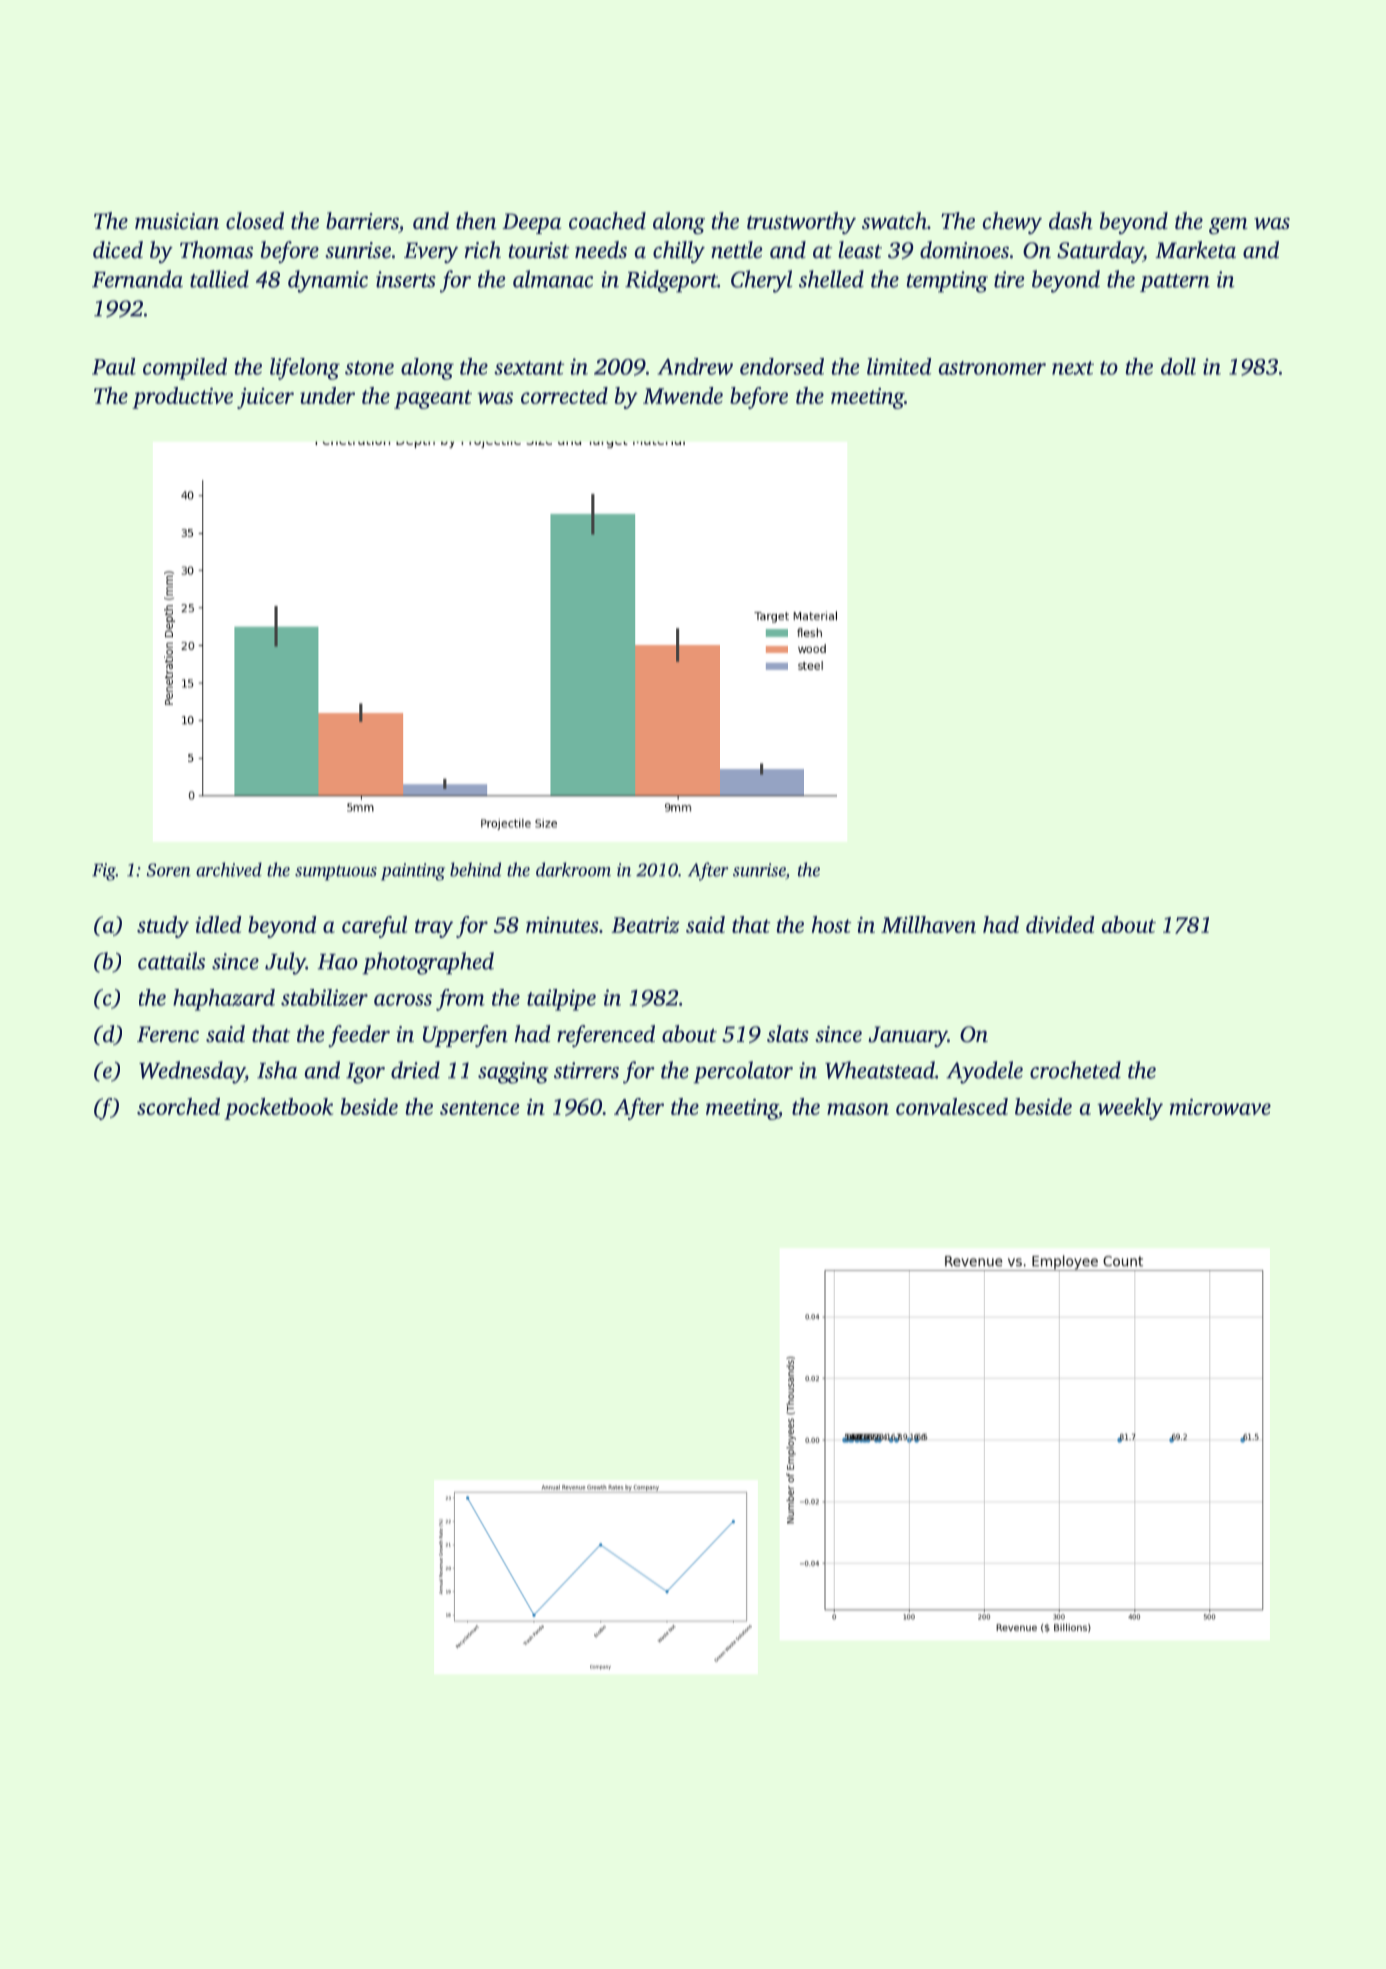 Image resolution: width=1386 pixels, height=1969 pixels. Describe the element at coordinates (224, 1000) in the screenshot. I see `haphazard` at that location.
